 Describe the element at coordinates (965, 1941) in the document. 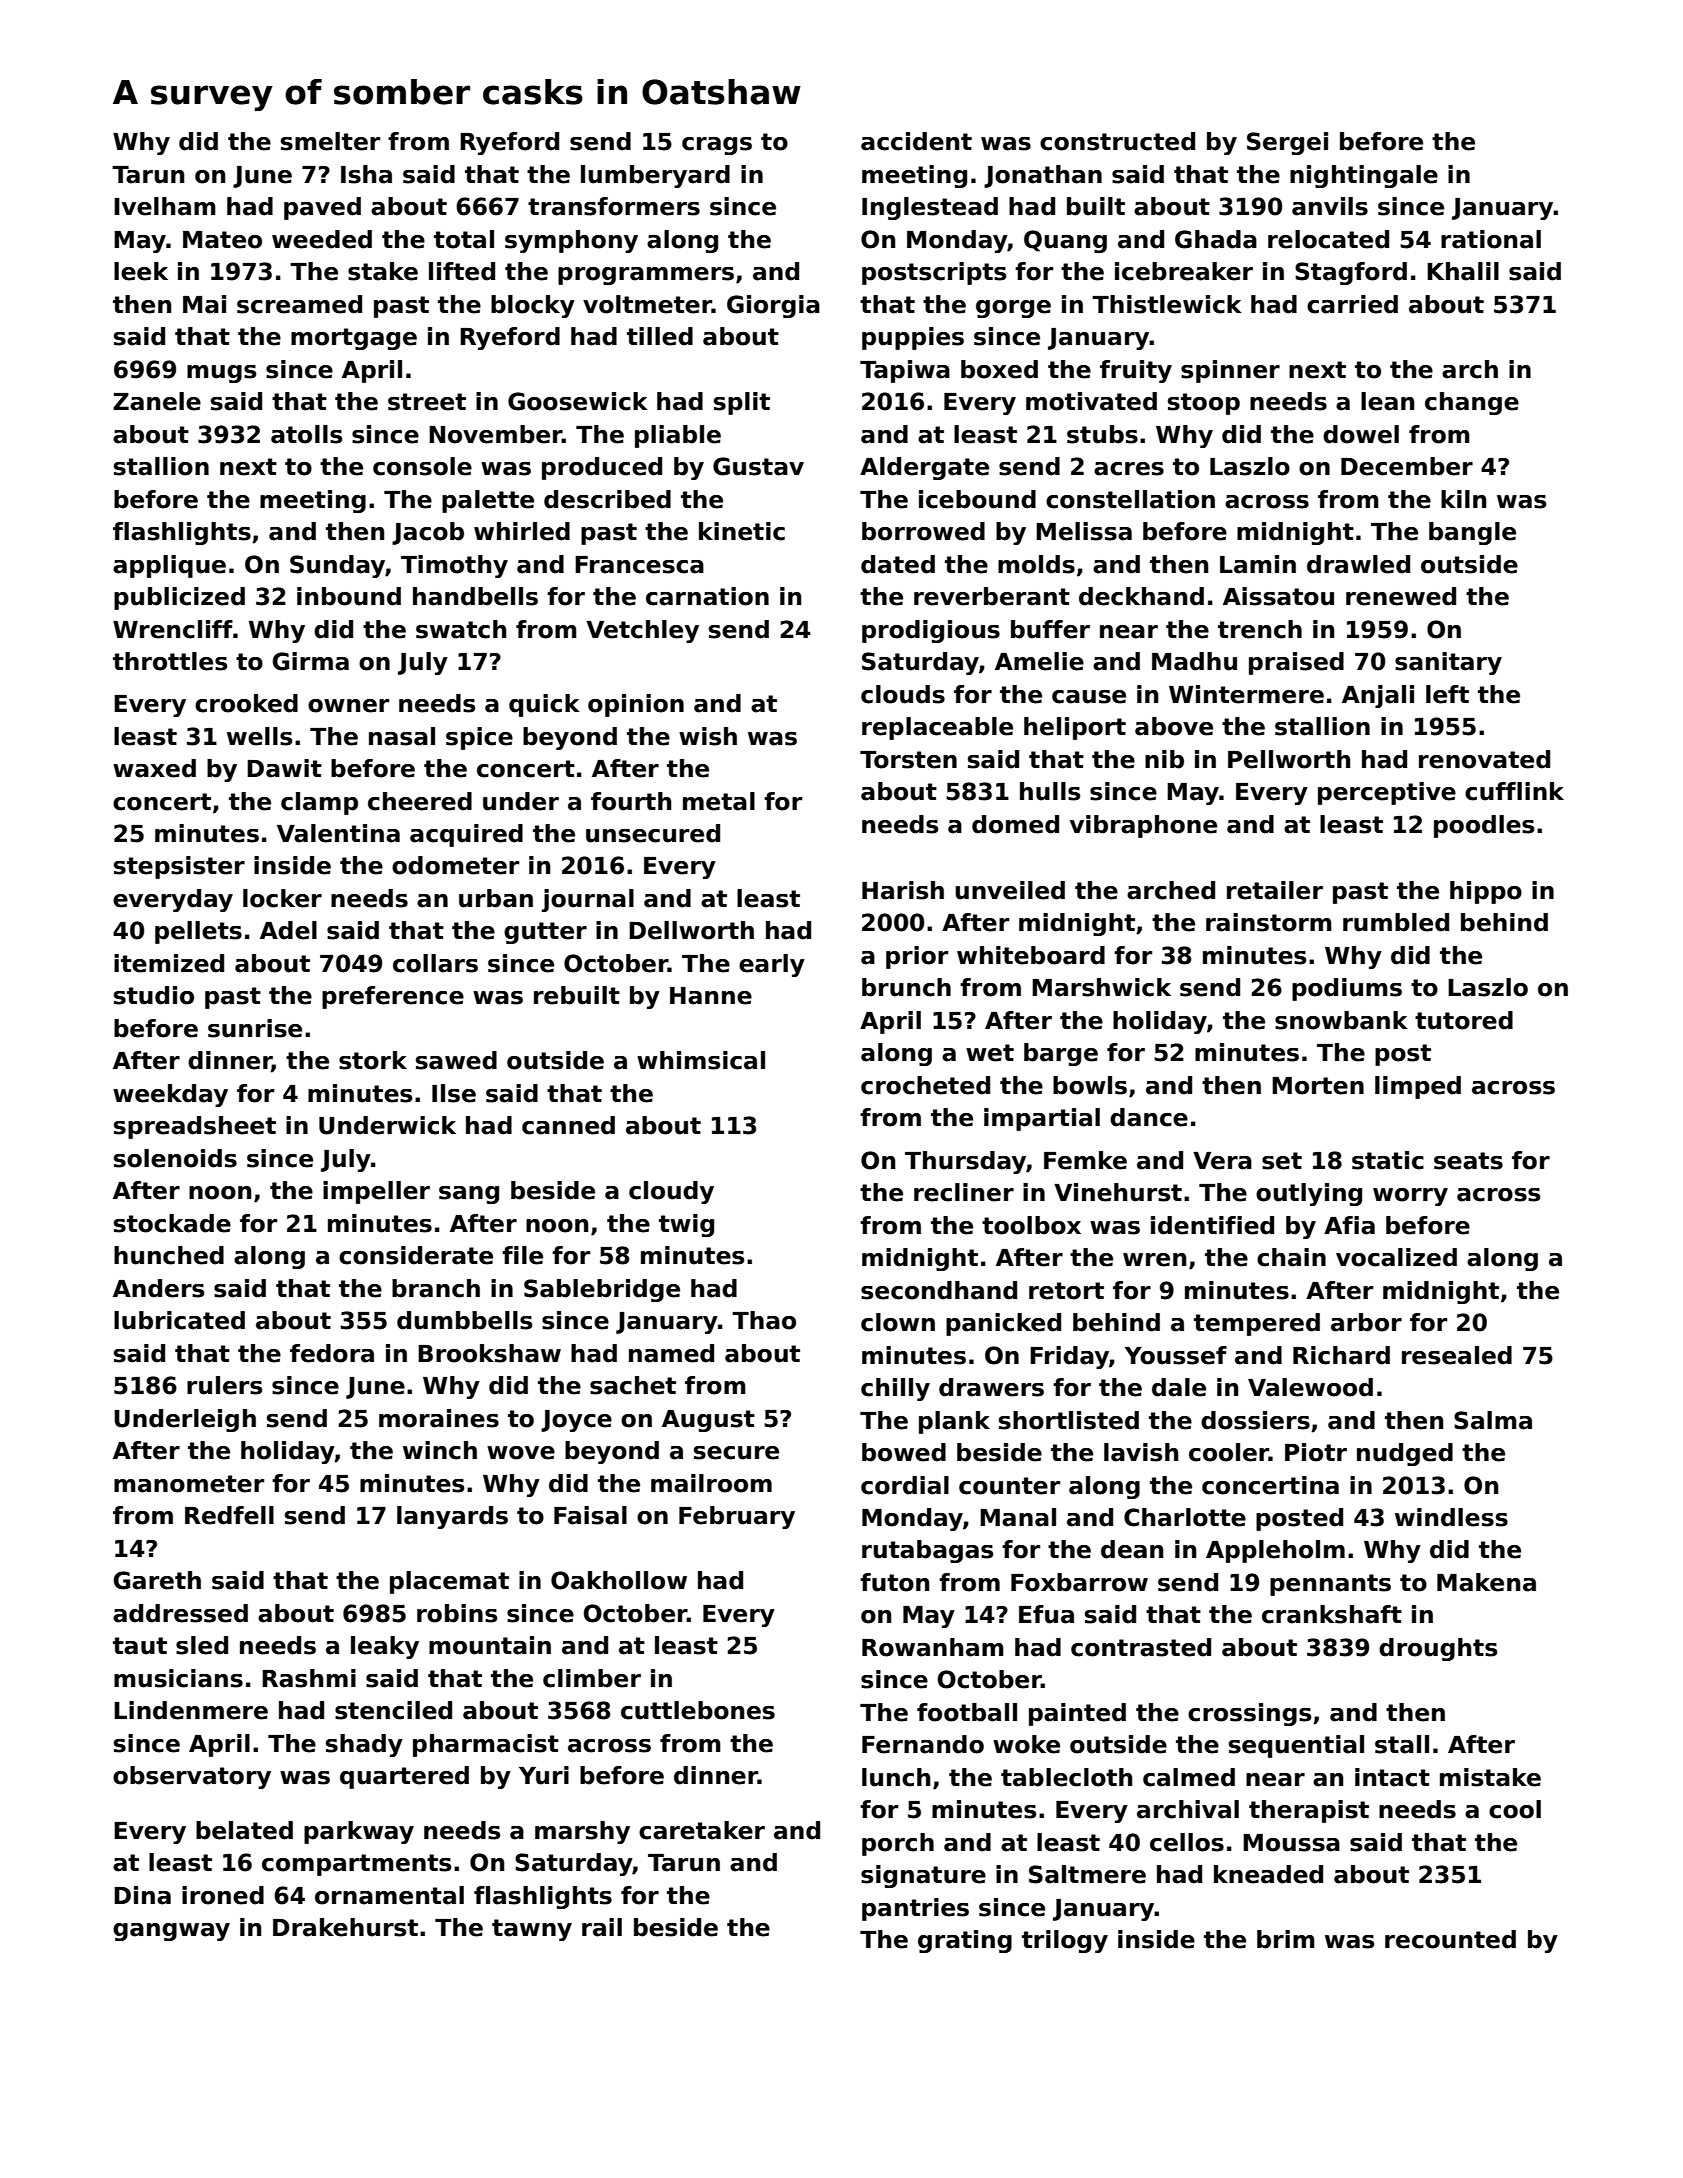

I see `grating` at that location.
